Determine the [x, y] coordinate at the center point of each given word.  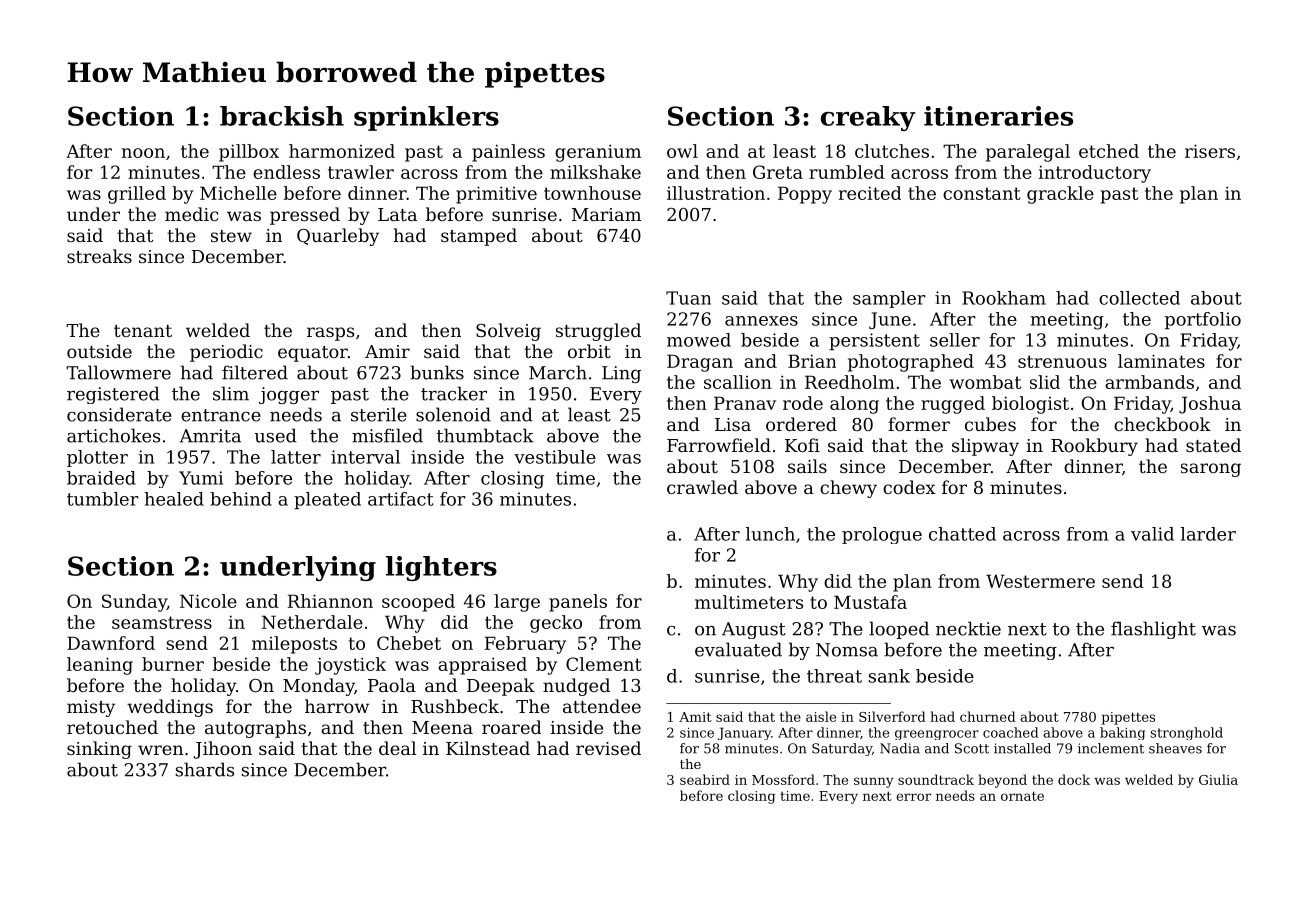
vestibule [555, 457]
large [517, 603]
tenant [143, 331]
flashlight [1153, 630]
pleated [327, 500]
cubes [990, 424]
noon [143, 153]
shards [204, 769]
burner [173, 664]
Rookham [1004, 298]
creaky [868, 118]
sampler [889, 299]
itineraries [998, 116]
